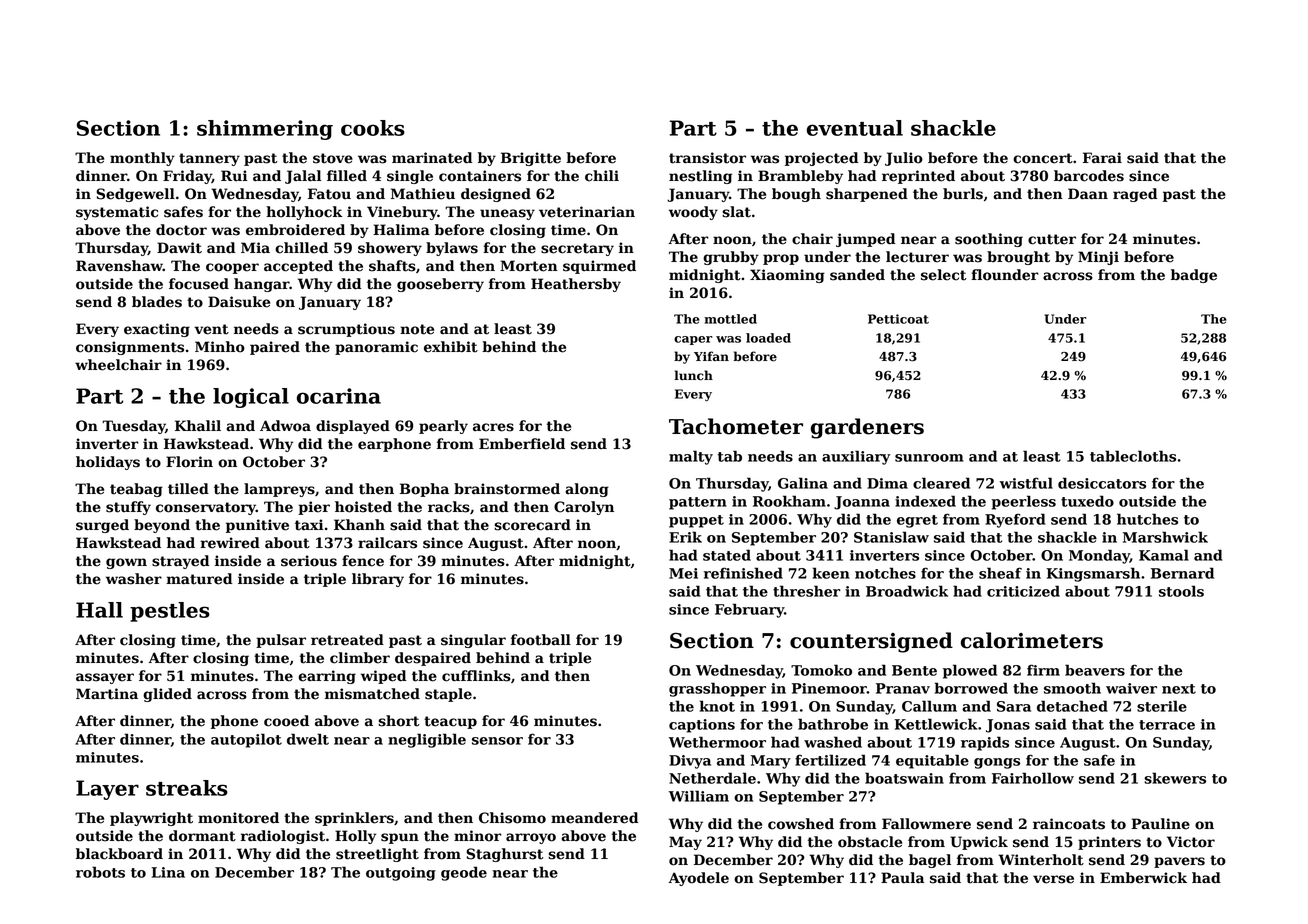  Describe the element at coordinates (376, 348) in the screenshot. I see `panoramic` at that location.
